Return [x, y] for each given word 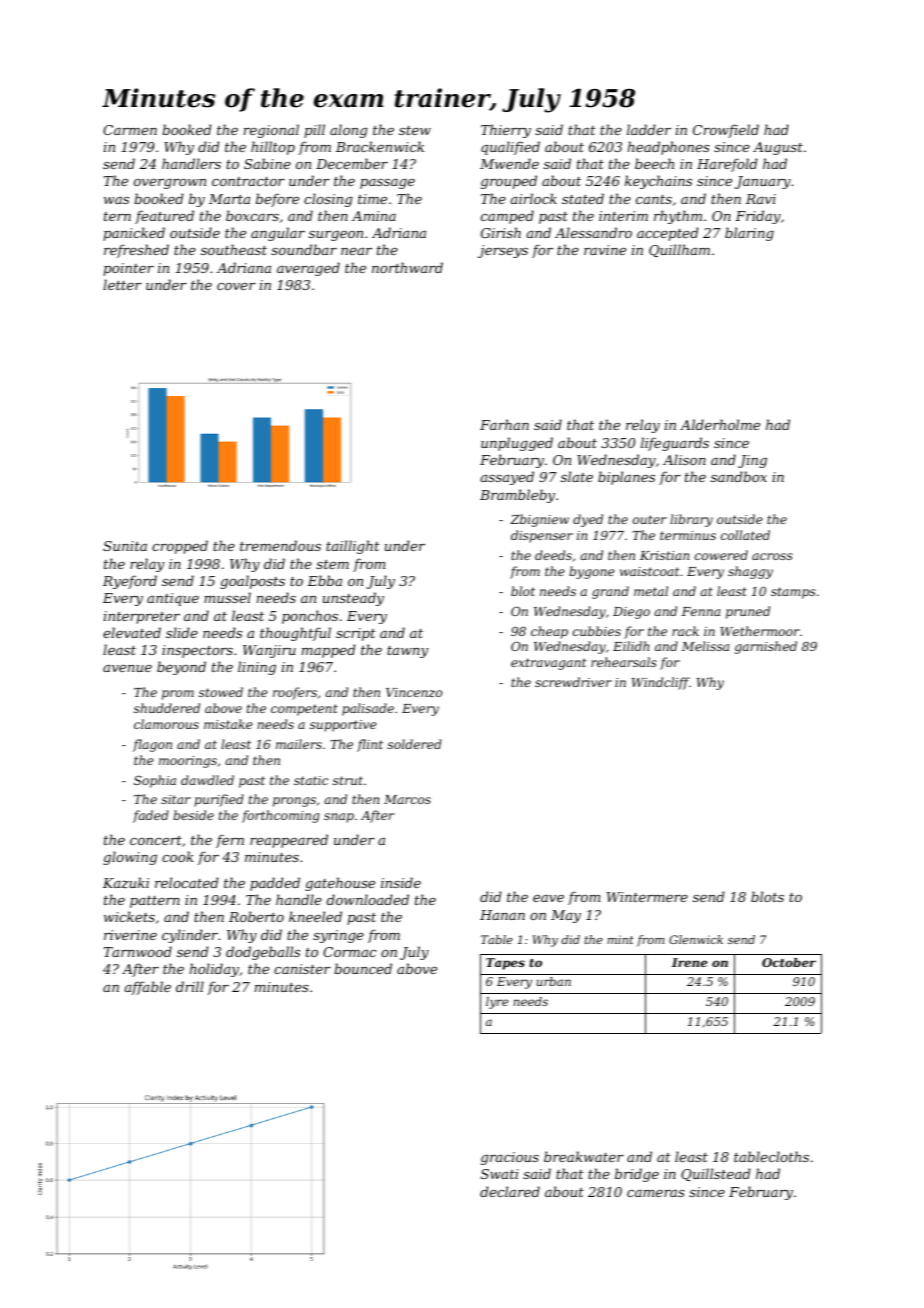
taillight [353, 547]
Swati [500, 1174]
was [116, 200]
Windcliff [661, 683]
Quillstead [715, 1174]
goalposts [252, 582]
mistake [228, 724]
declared [510, 1191]
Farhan [504, 424]
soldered [414, 744]
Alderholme [720, 424]
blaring [749, 234]
